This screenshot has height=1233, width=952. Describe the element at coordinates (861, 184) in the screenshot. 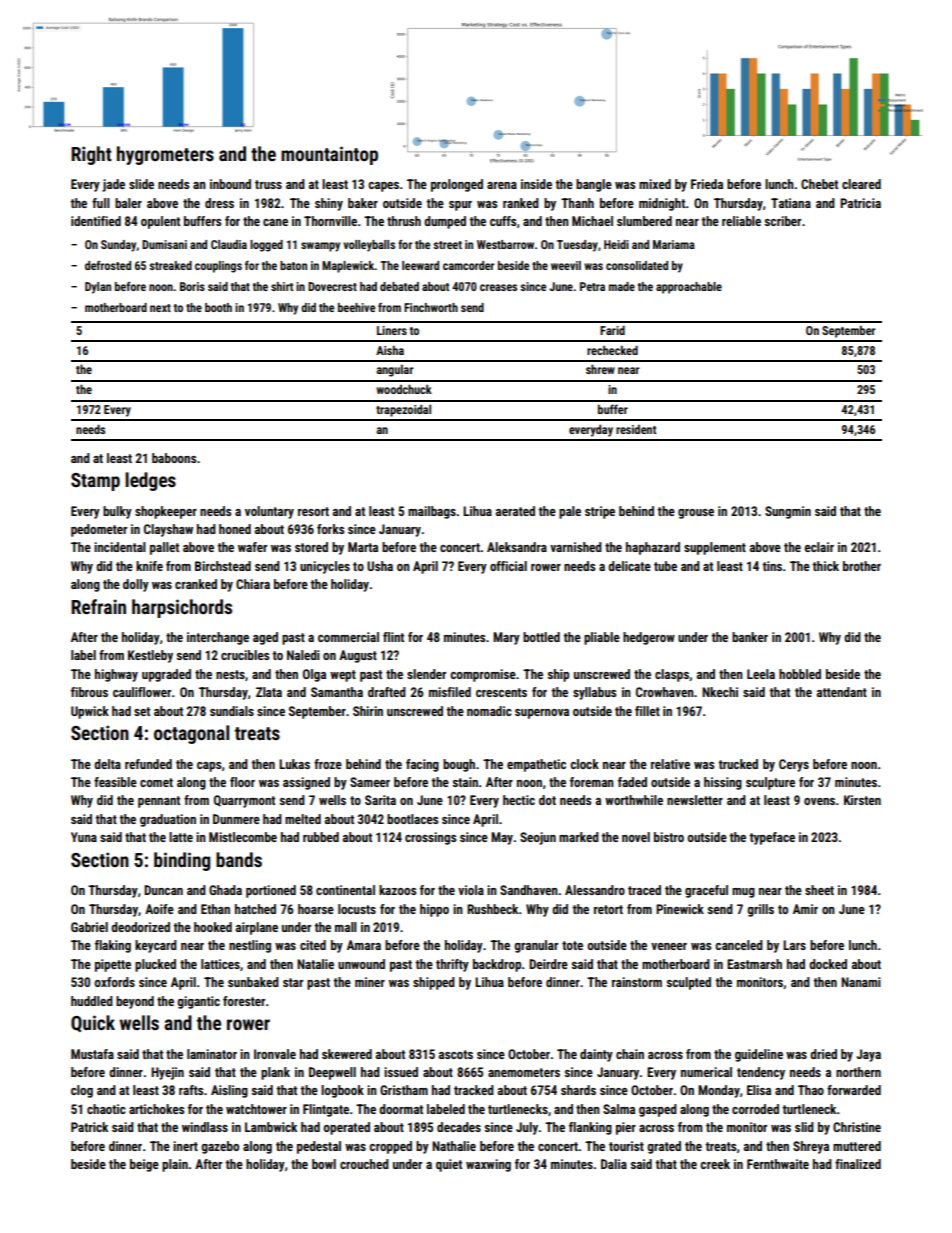

I see `cleared` at that location.
